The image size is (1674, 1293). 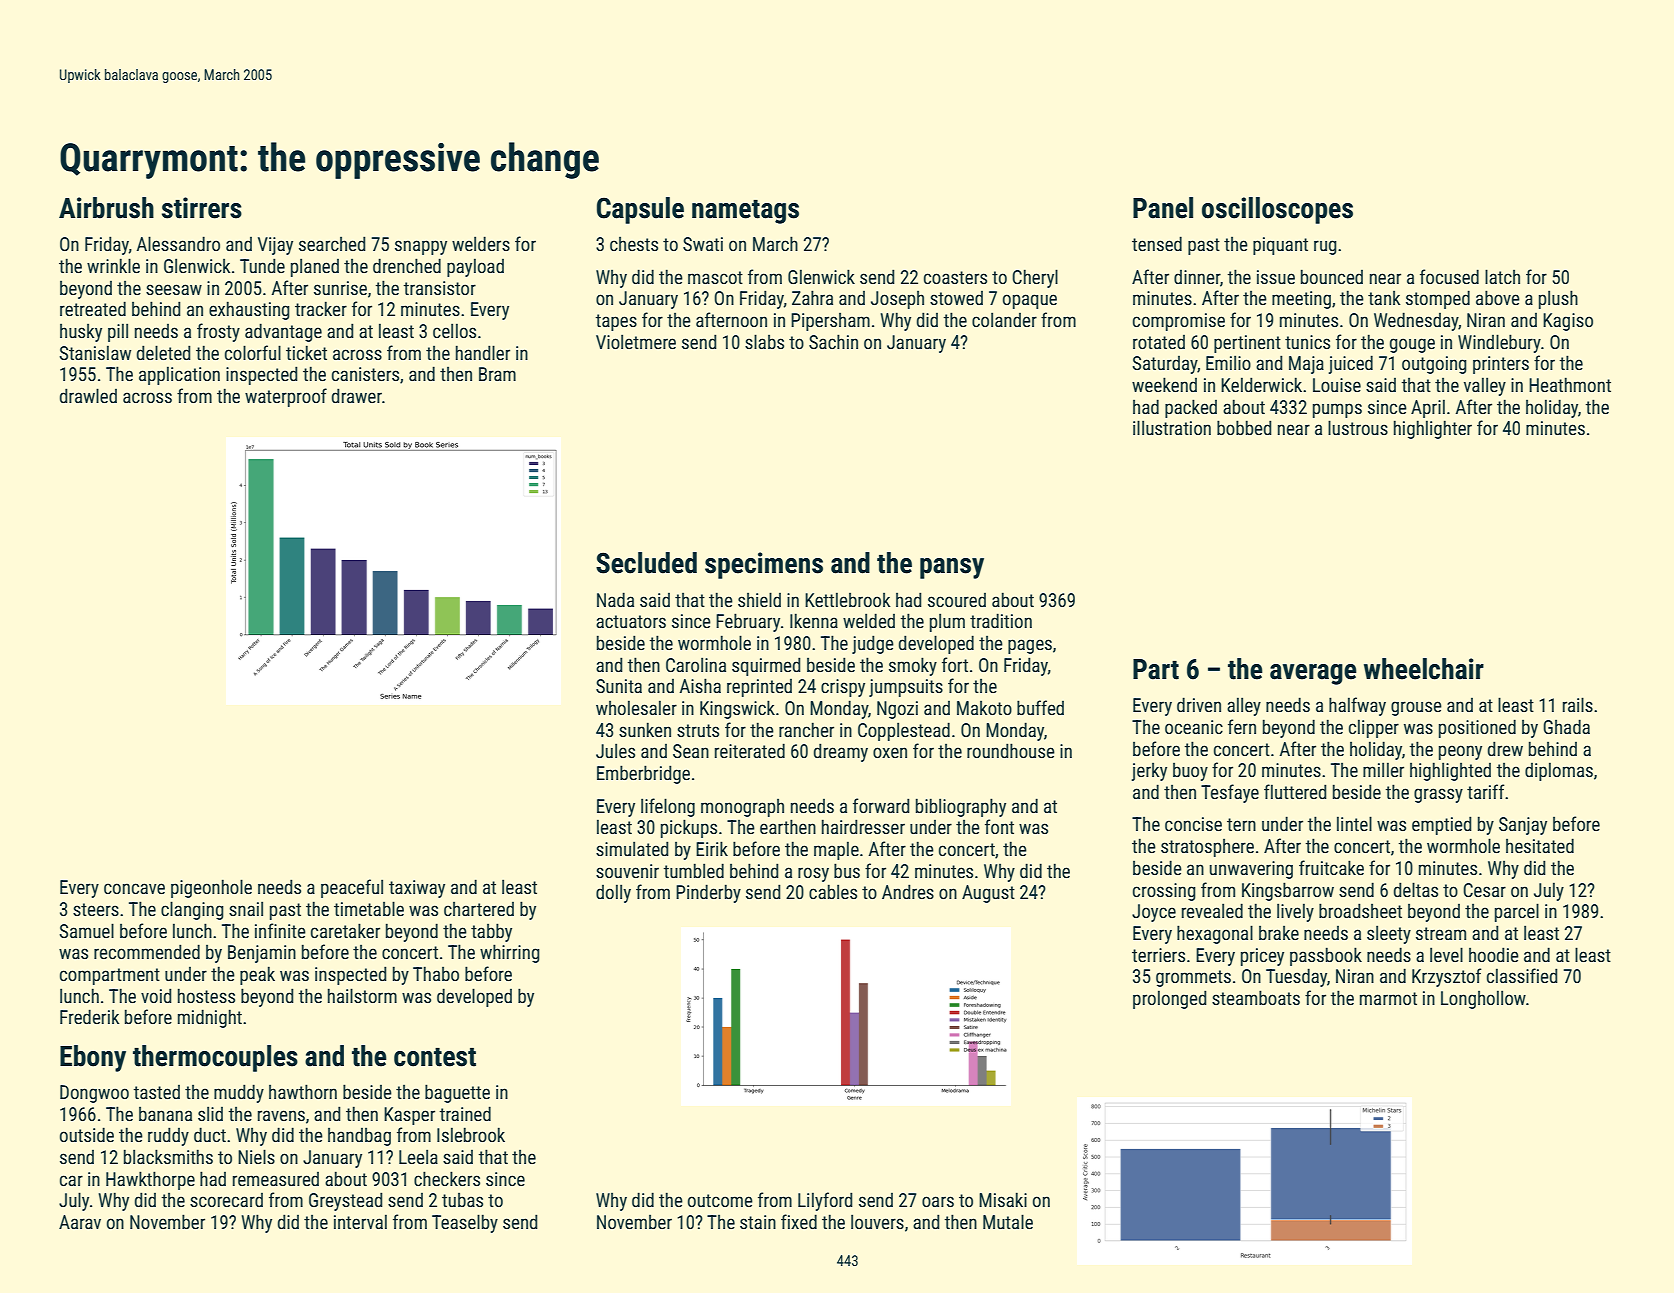 What do you see at coordinates (118, 332) in the image?
I see `pill` at bounding box center [118, 332].
